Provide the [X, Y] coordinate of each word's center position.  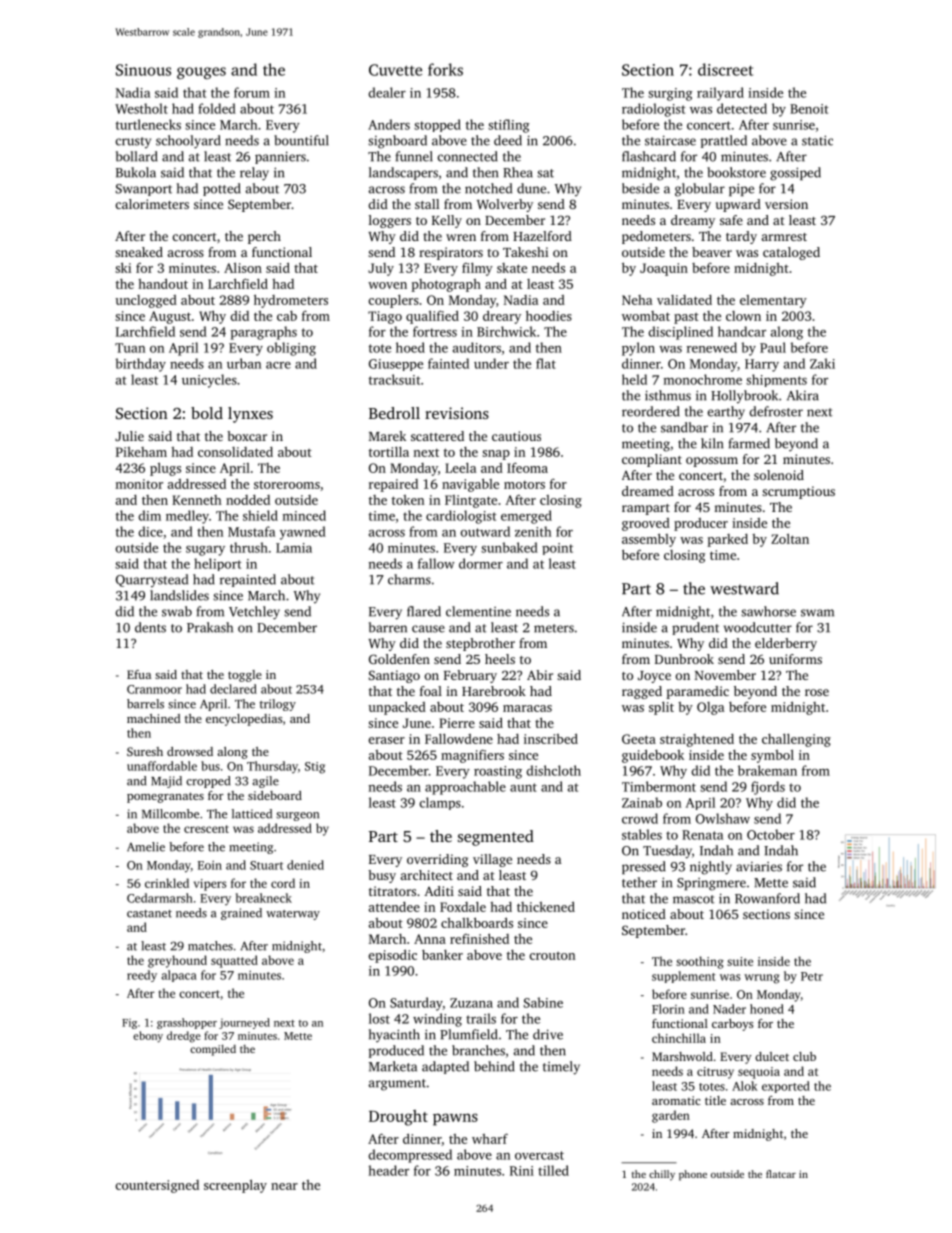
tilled [553, 1170]
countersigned [157, 1186]
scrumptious [798, 492]
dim [149, 515]
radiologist [654, 110]
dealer [387, 92]
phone [693, 1175]
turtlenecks [148, 124]
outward [485, 531]
